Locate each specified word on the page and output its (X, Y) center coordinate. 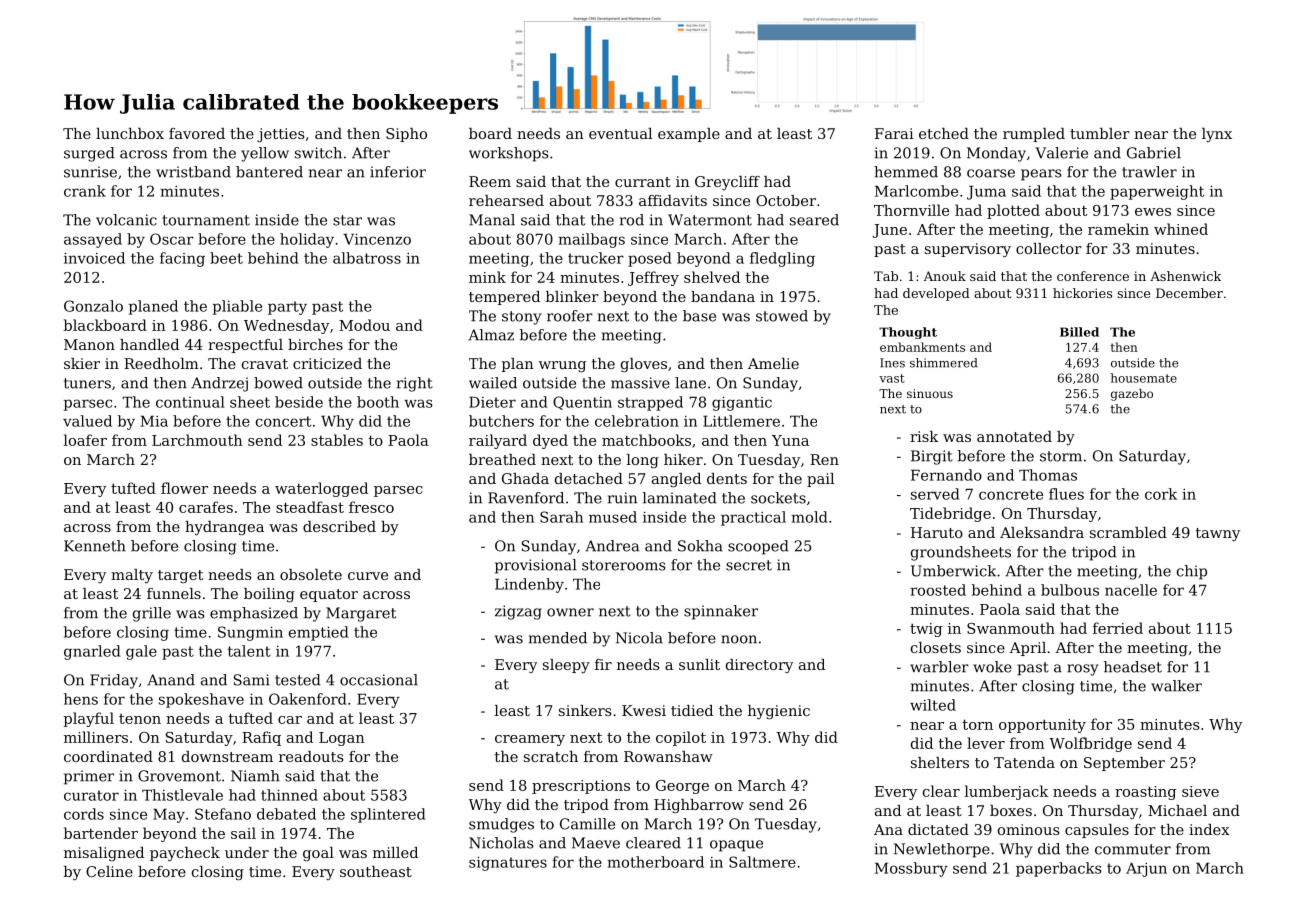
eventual (620, 133)
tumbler (1100, 133)
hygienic (779, 712)
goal (318, 854)
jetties (281, 135)
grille (152, 614)
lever (986, 743)
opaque (736, 846)
